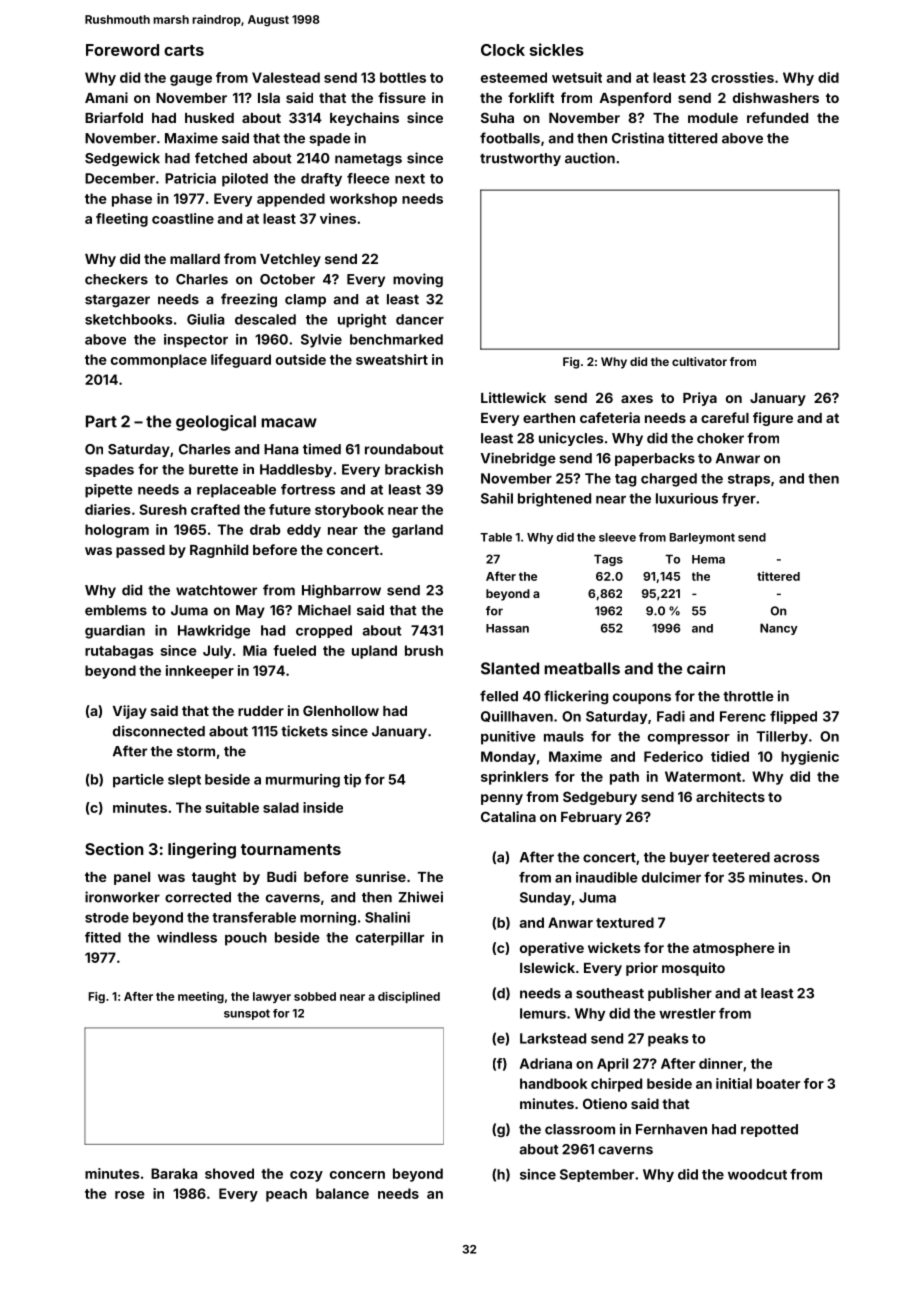 The width and height of the screenshot is (924, 1308). I want to click on storybook, so click(349, 511).
